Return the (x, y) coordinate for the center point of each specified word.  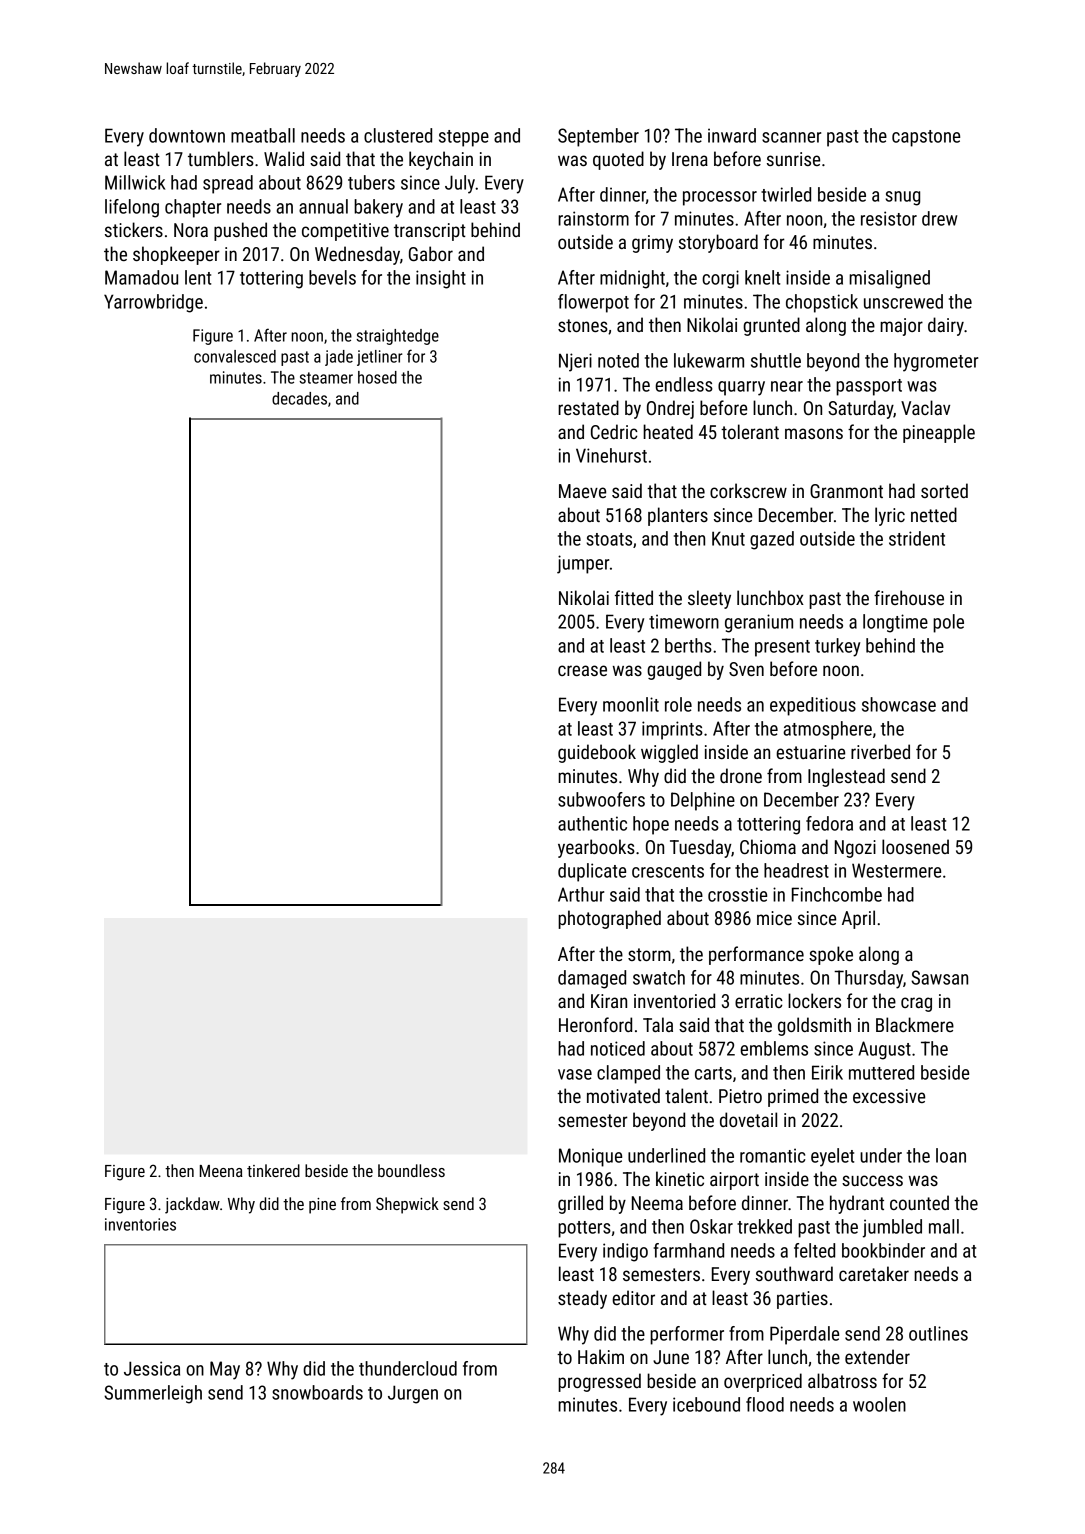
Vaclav (925, 407)
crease (582, 670)
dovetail (748, 1119)
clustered (398, 135)
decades (299, 398)
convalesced (235, 356)
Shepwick (407, 1205)
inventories (140, 1224)
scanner (791, 137)
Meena (221, 1171)
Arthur (581, 894)
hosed (377, 377)
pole (948, 623)
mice (774, 918)
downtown (187, 135)
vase (575, 1074)
